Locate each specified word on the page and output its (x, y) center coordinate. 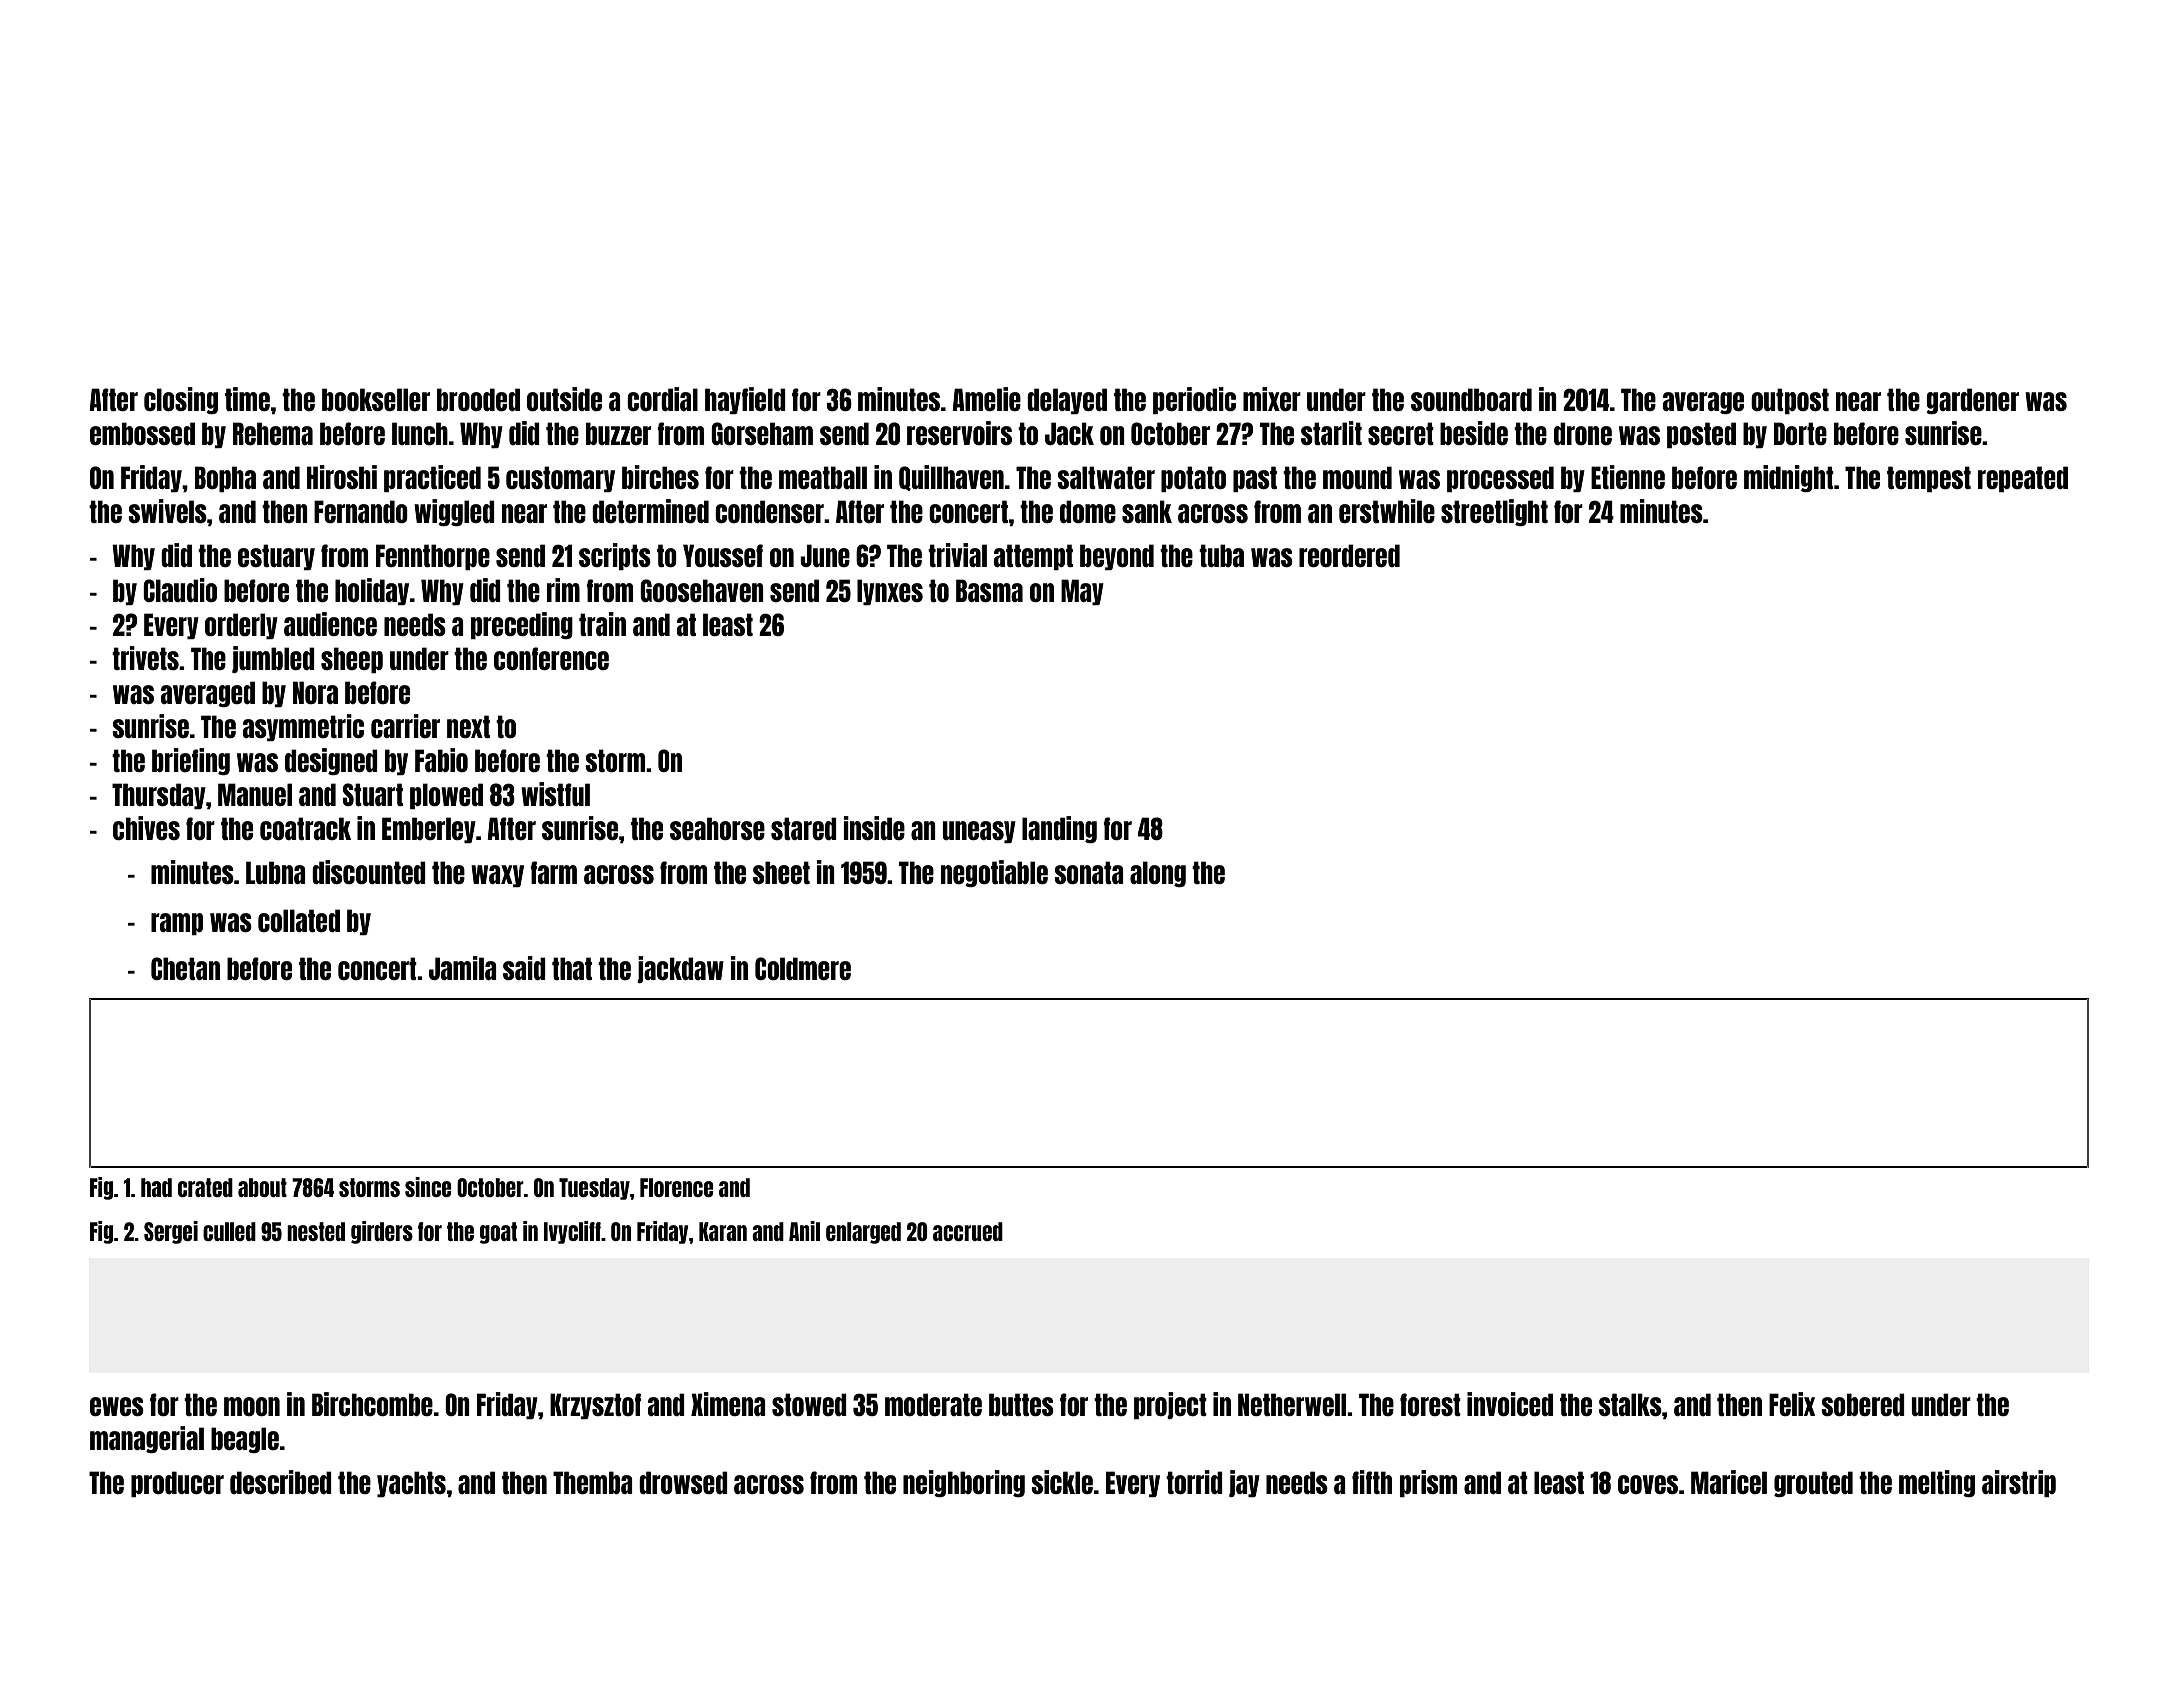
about (262, 1187)
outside (564, 399)
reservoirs (959, 433)
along (1158, 874)
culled (229, 1231)
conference (551, 658)
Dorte (1800, 433)
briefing (191, 761)
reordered (1349, 555)
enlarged (863, 1233)
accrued (968, 1231)
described (281, 1482)
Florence (677, 1187)
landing (1059, 829)
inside (874, 828)
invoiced (1510, 1404)
